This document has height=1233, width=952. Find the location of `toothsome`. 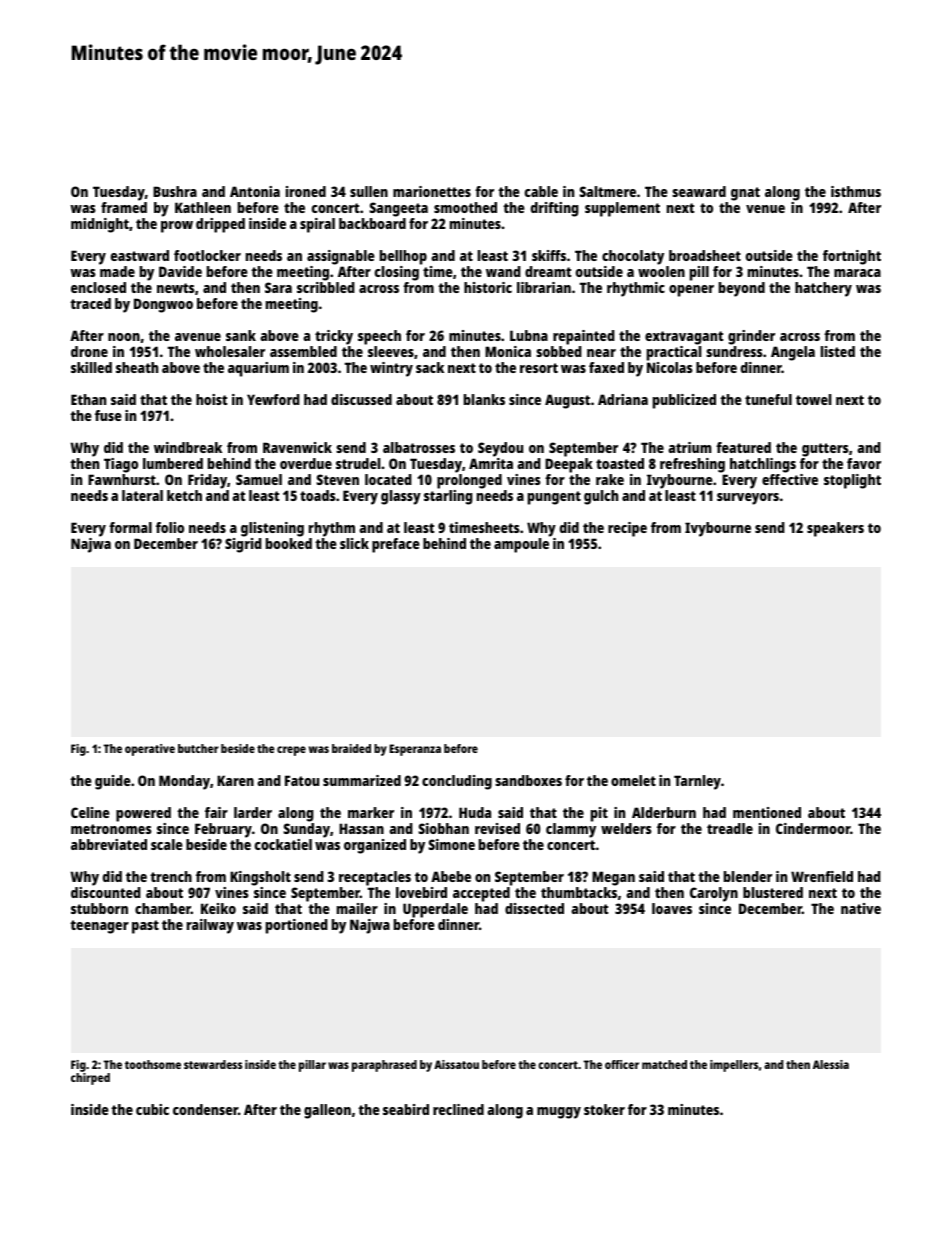

toothsome is located at coordinates (153, 1064).
